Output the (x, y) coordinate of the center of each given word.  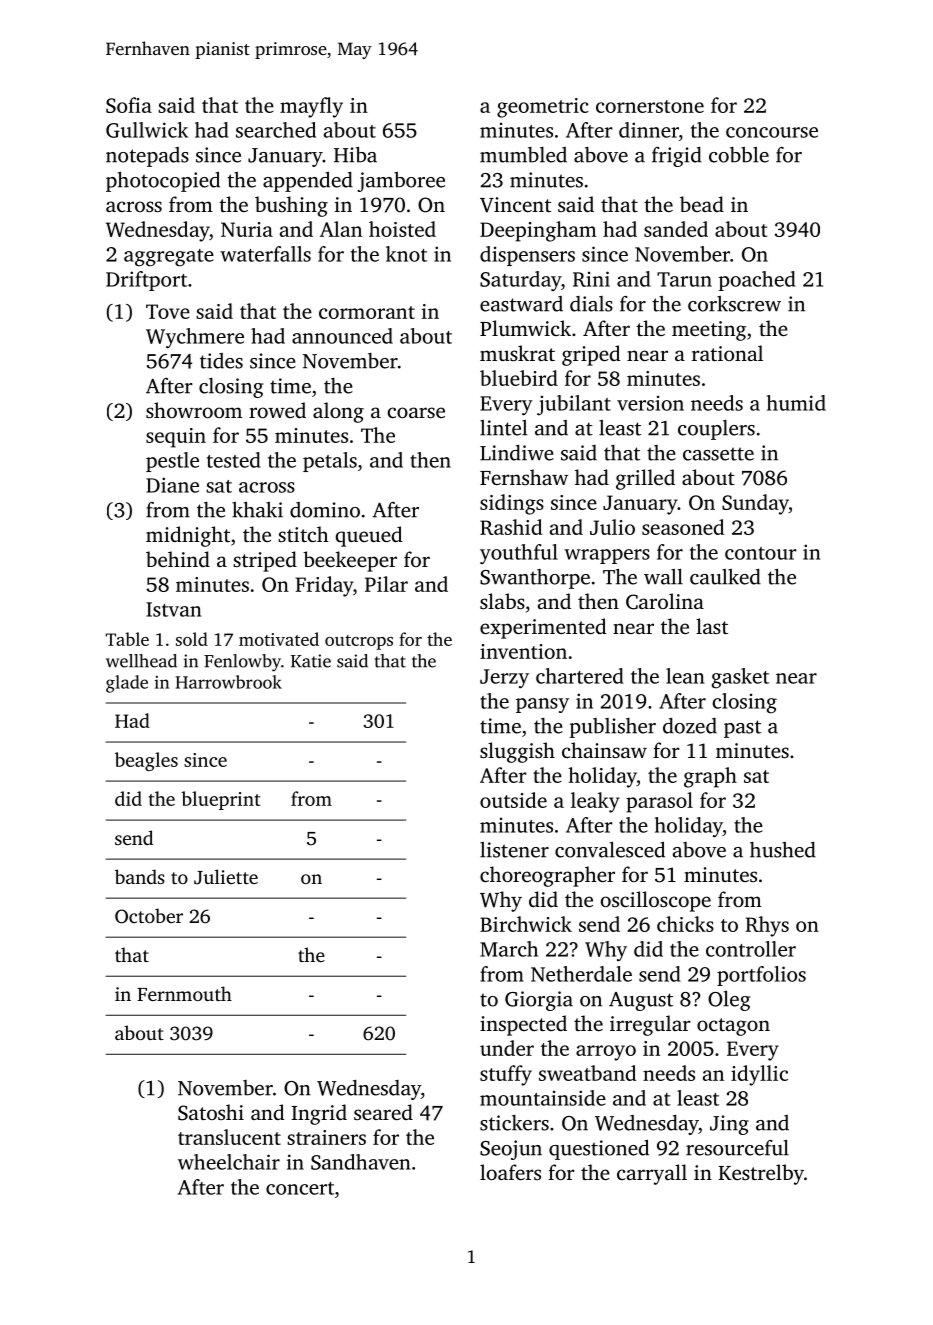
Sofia (129, 105)
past (742, 729)
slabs (502, 601)
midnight (188, 536)
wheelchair (229, 1162)
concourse (772, 132)
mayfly (311, 107)
